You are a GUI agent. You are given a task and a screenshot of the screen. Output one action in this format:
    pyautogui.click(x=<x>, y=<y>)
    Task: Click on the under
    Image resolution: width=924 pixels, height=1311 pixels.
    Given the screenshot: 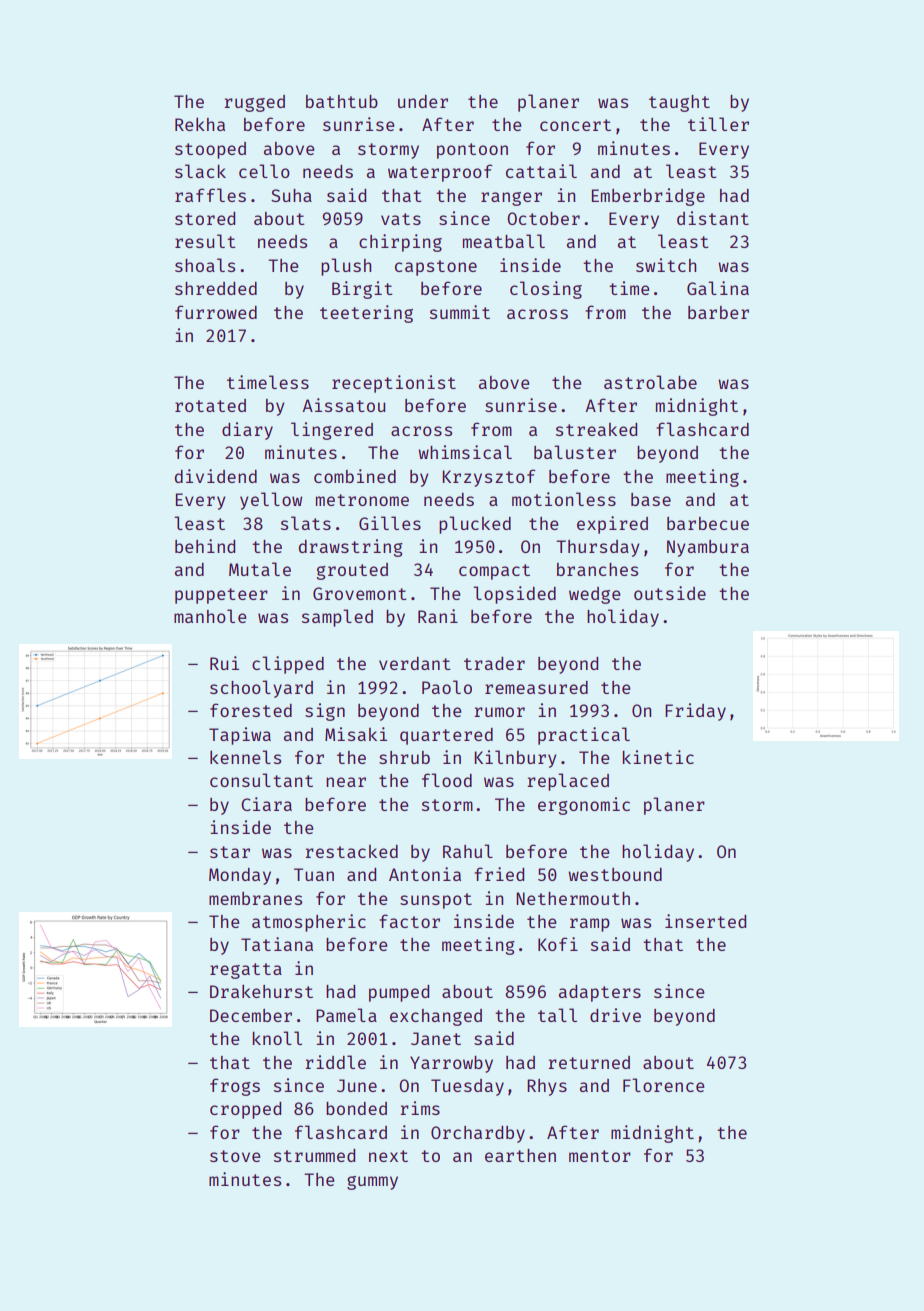 What is the action you would take?
    pyautogui.click(x=423, y=101)
